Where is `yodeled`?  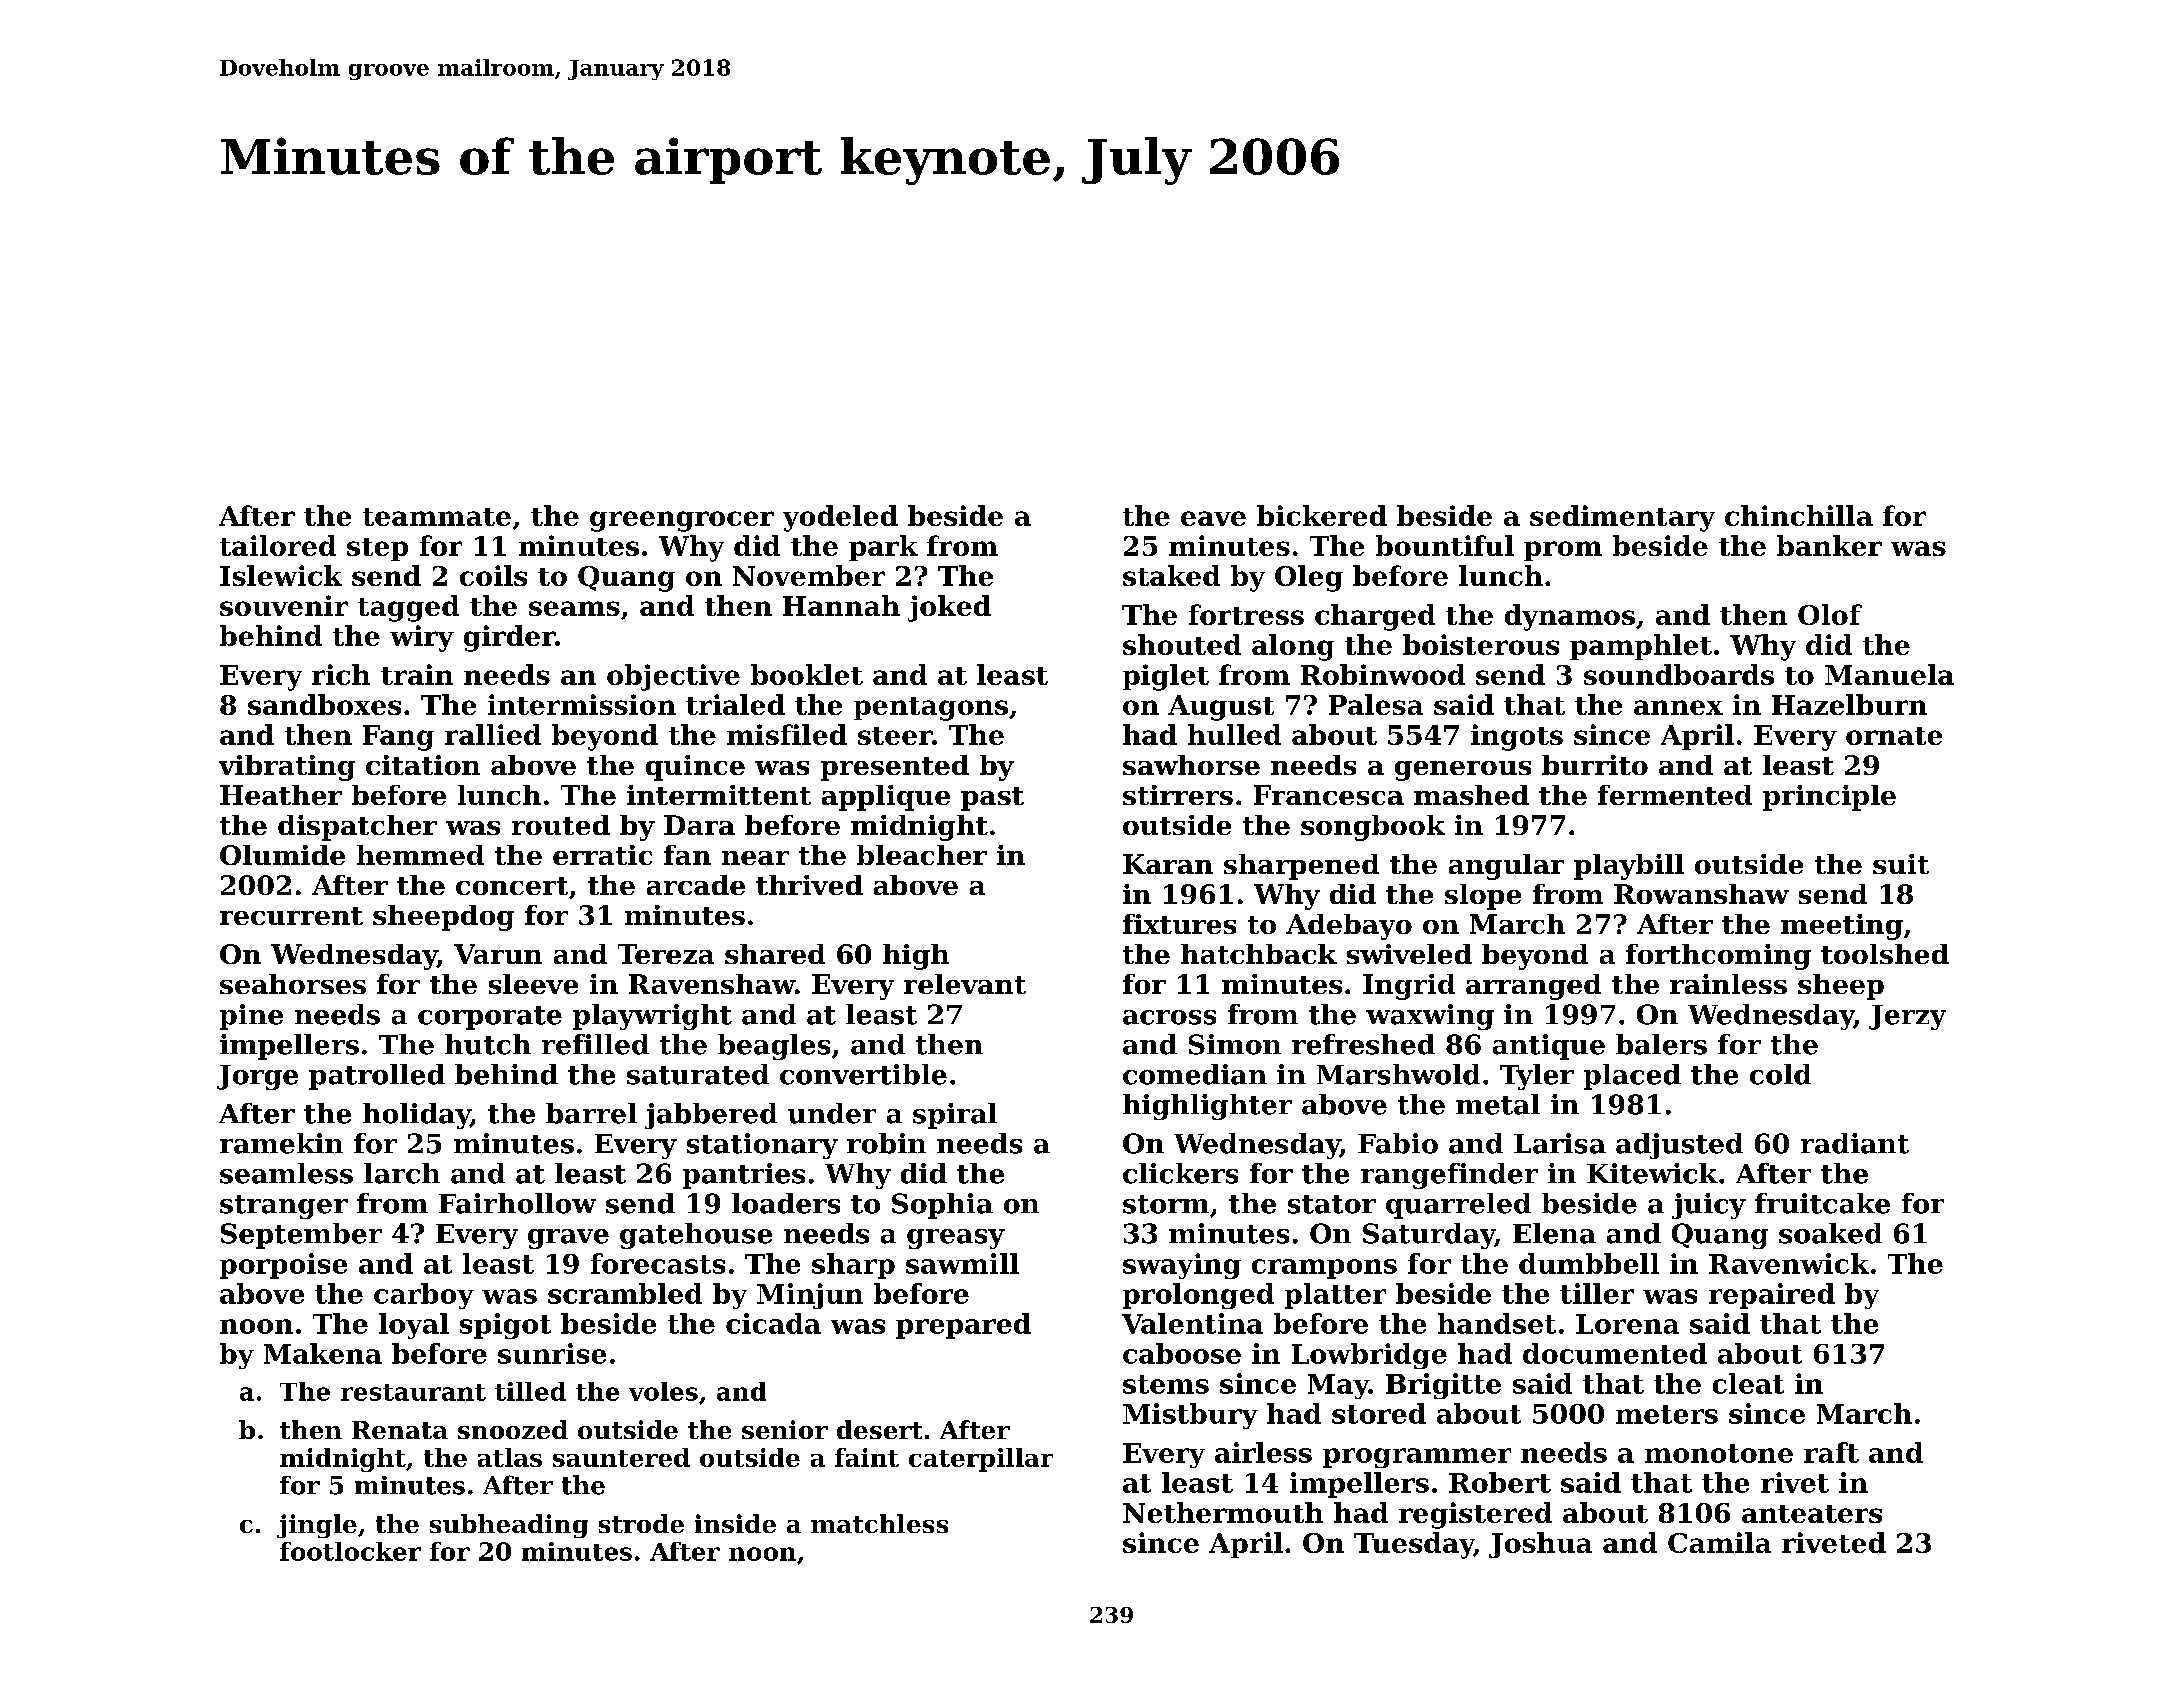 yodeled is located at coordinates (840, 518).
